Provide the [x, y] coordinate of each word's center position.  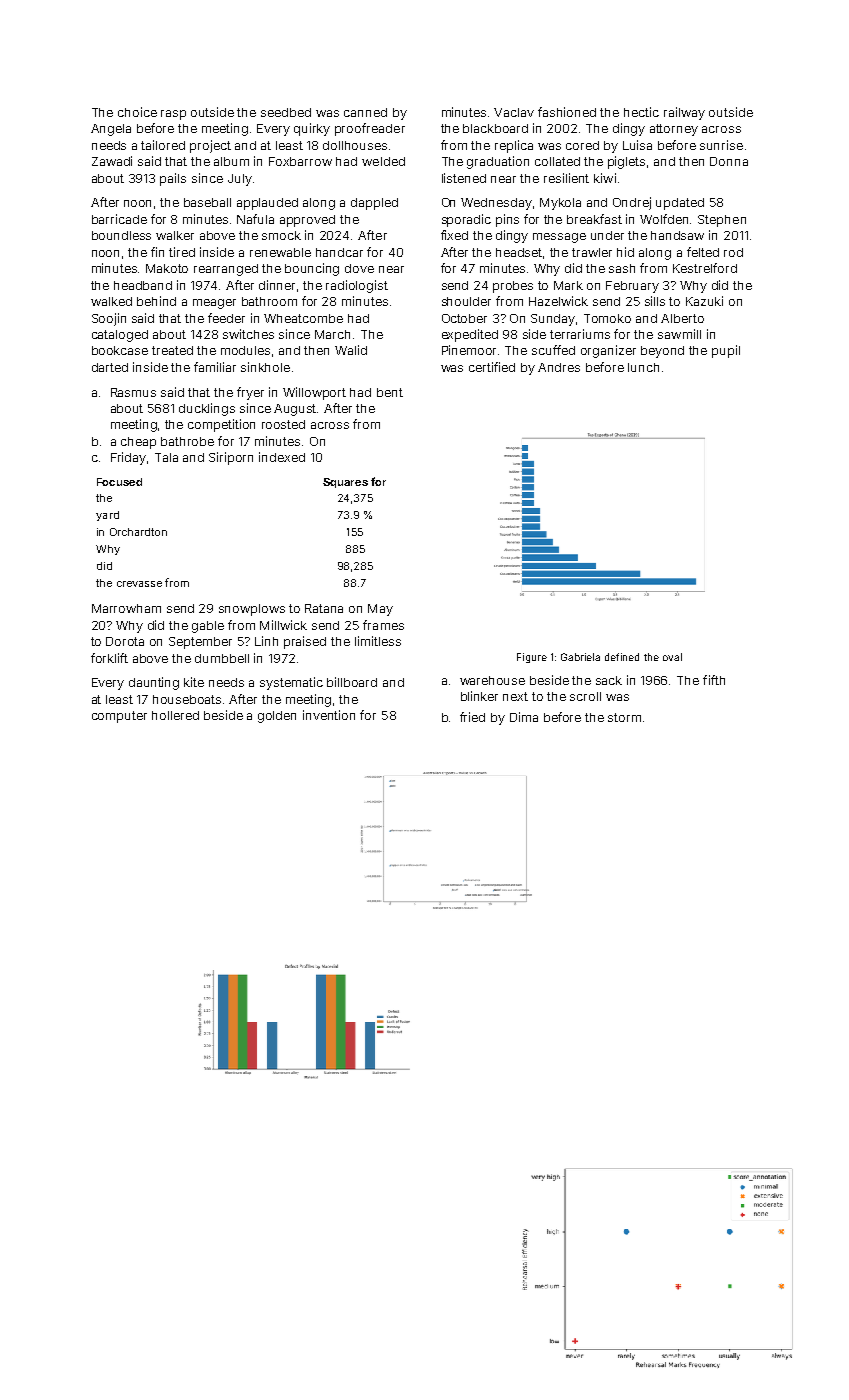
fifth [714, 680]
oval [672, 657]
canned [365, 112]
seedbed [286, 112]
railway [684, 113]
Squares [345, 483]
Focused [119, 482]
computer [119, 717]
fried [472, 717]
